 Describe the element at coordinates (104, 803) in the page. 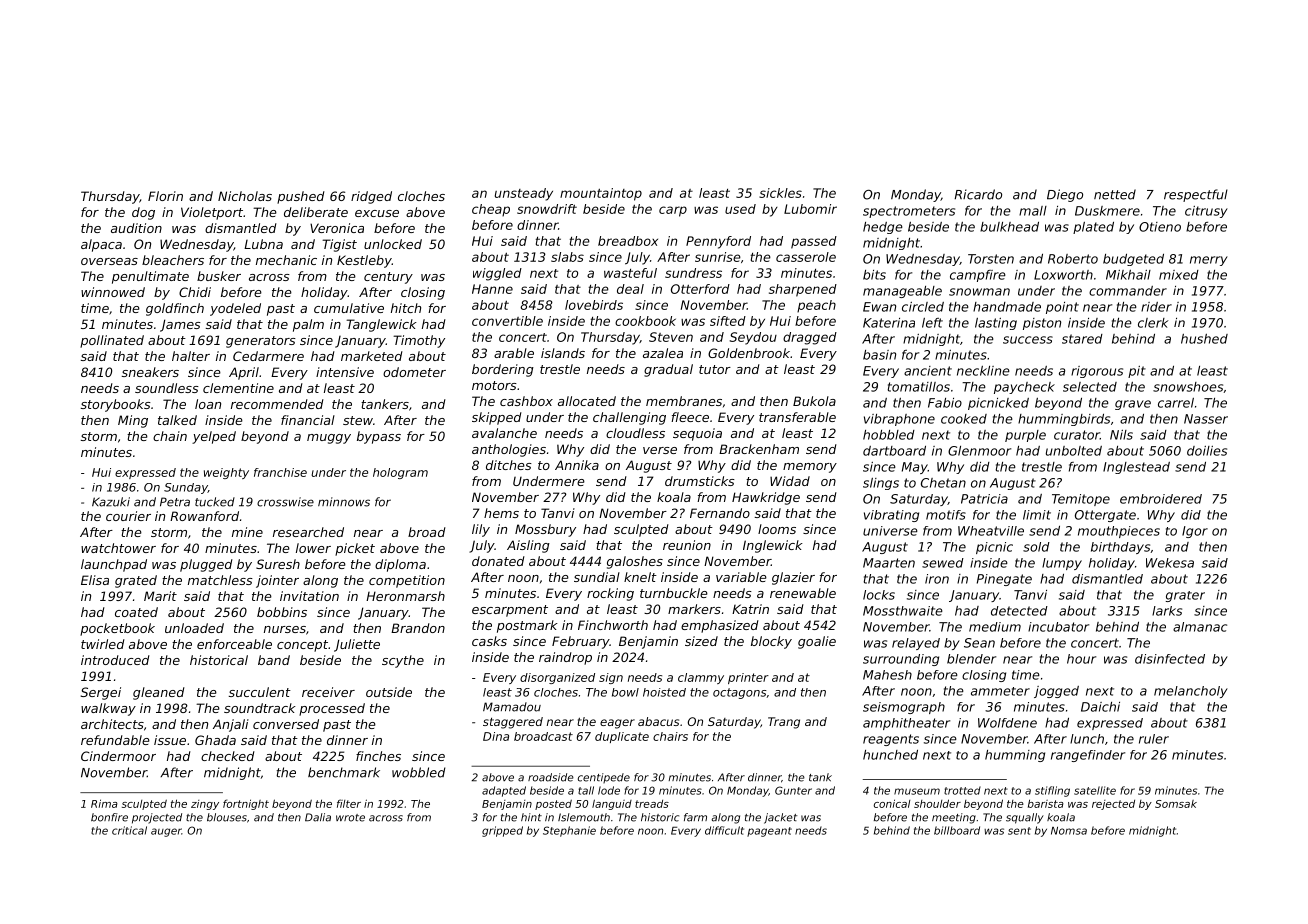

I see `Rima` at that location.
